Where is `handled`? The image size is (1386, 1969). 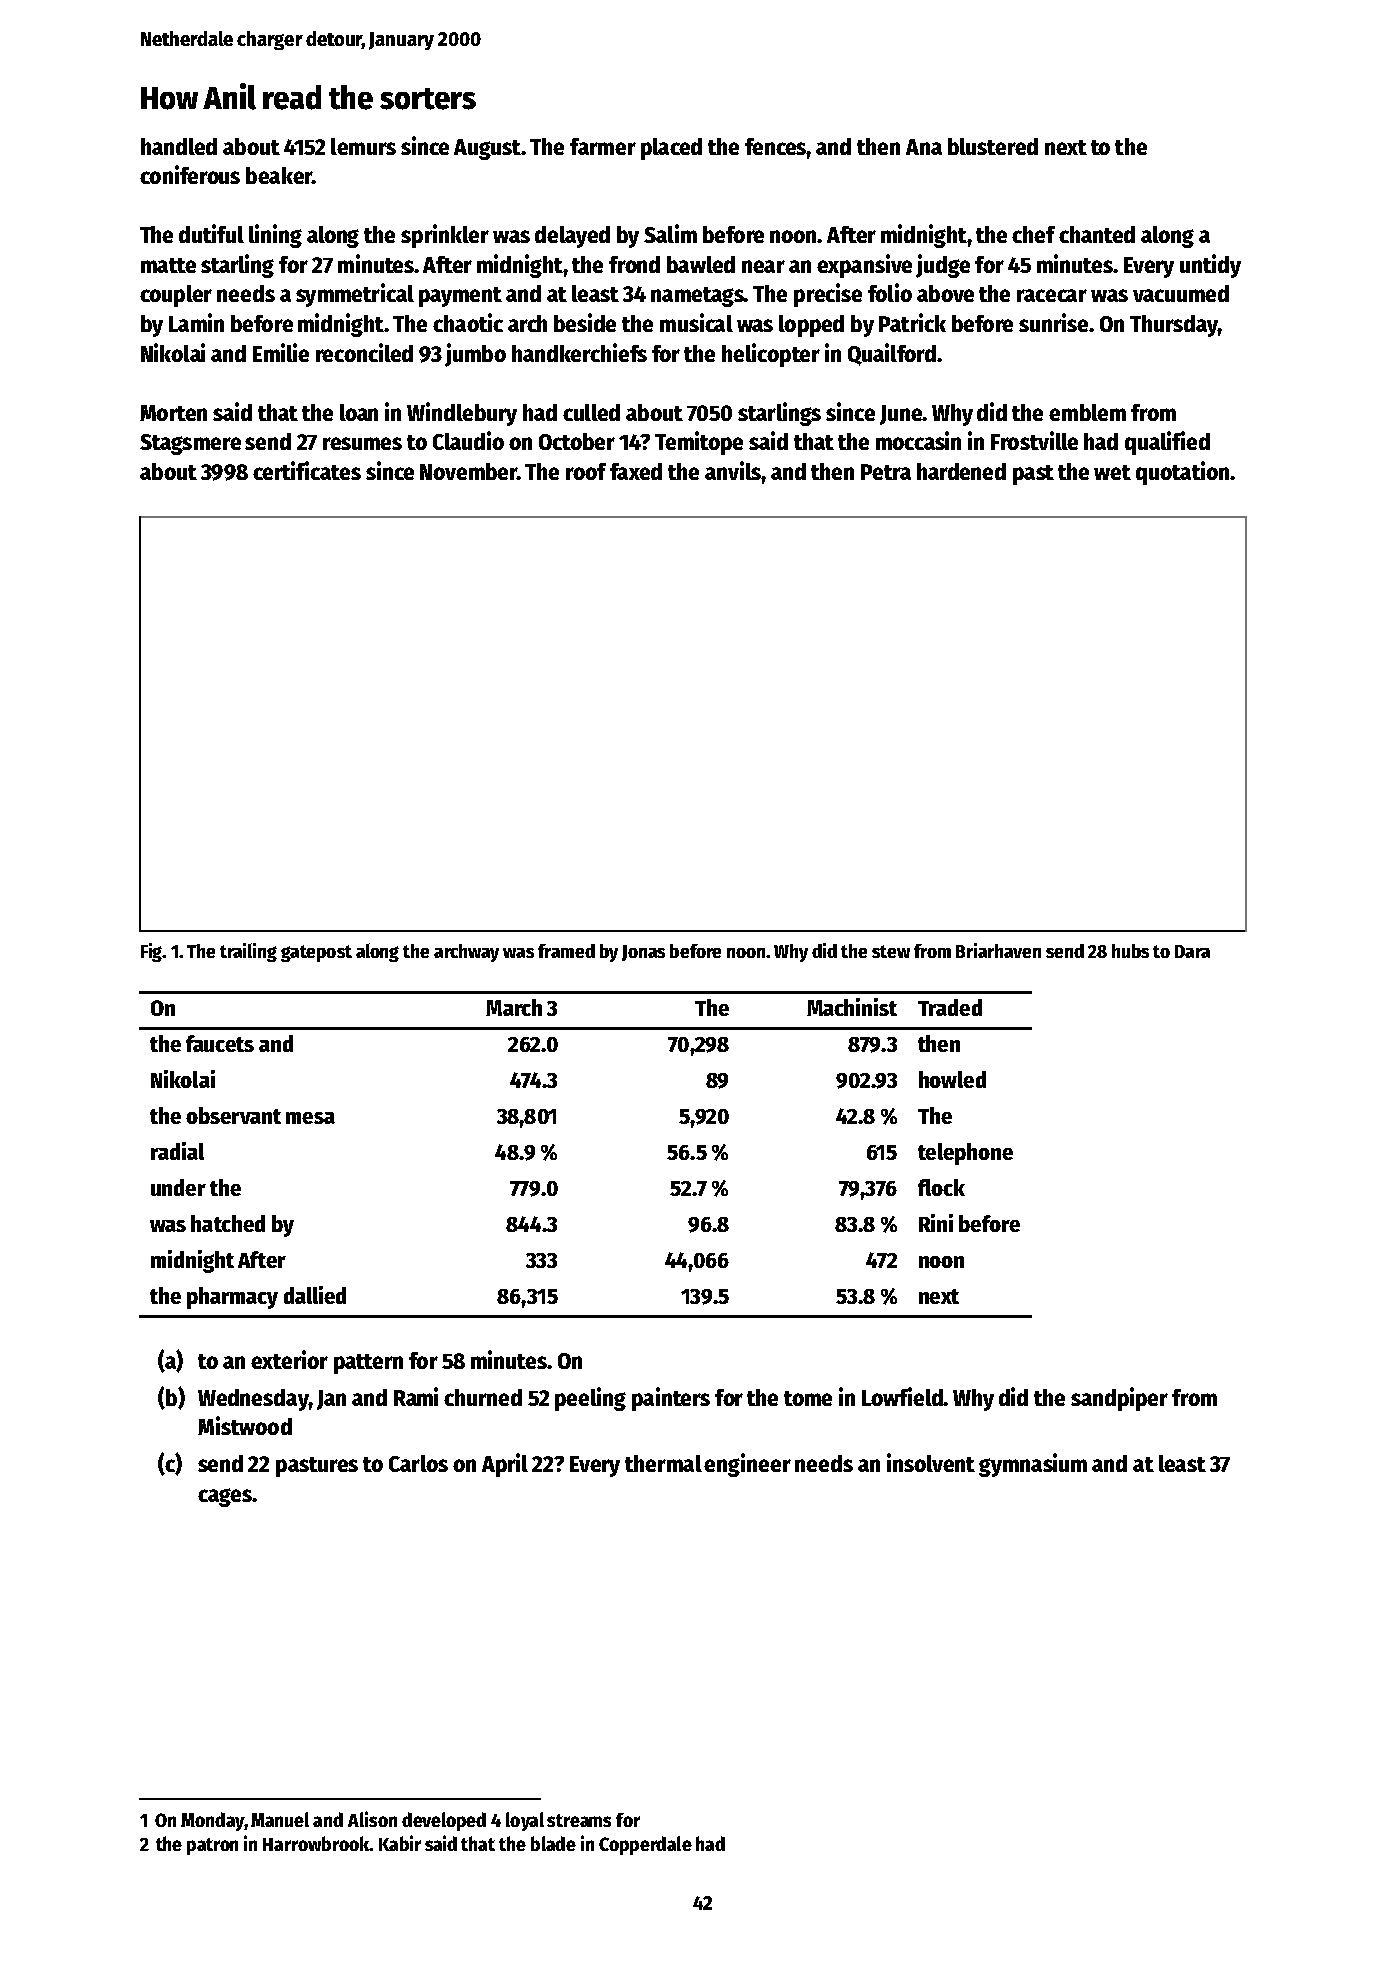 handled is located at coordinates (179, 146).
